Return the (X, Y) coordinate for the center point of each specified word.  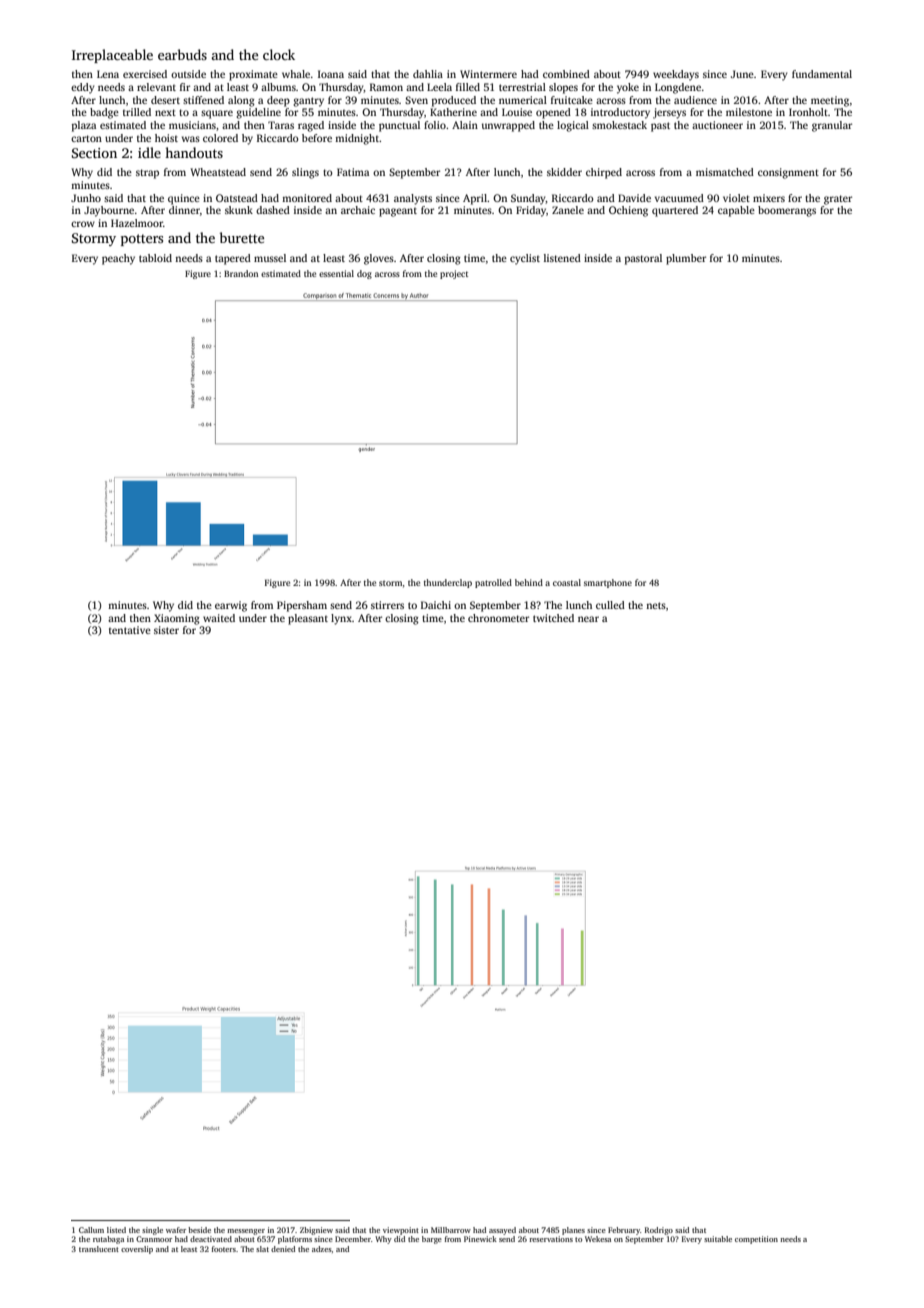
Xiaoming (177, 619)
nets (656, 605)
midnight (357, 139)
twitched (553, 618)
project (454, 274)
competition (756, 1240)
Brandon (241, 273)
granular (832, 126)
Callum (91, 1230)
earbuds (182, 54)
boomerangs (787, 211)
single (152, 1231)
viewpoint (401, 1231)
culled (610, 605)
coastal (567, 582)
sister (166, 630)
